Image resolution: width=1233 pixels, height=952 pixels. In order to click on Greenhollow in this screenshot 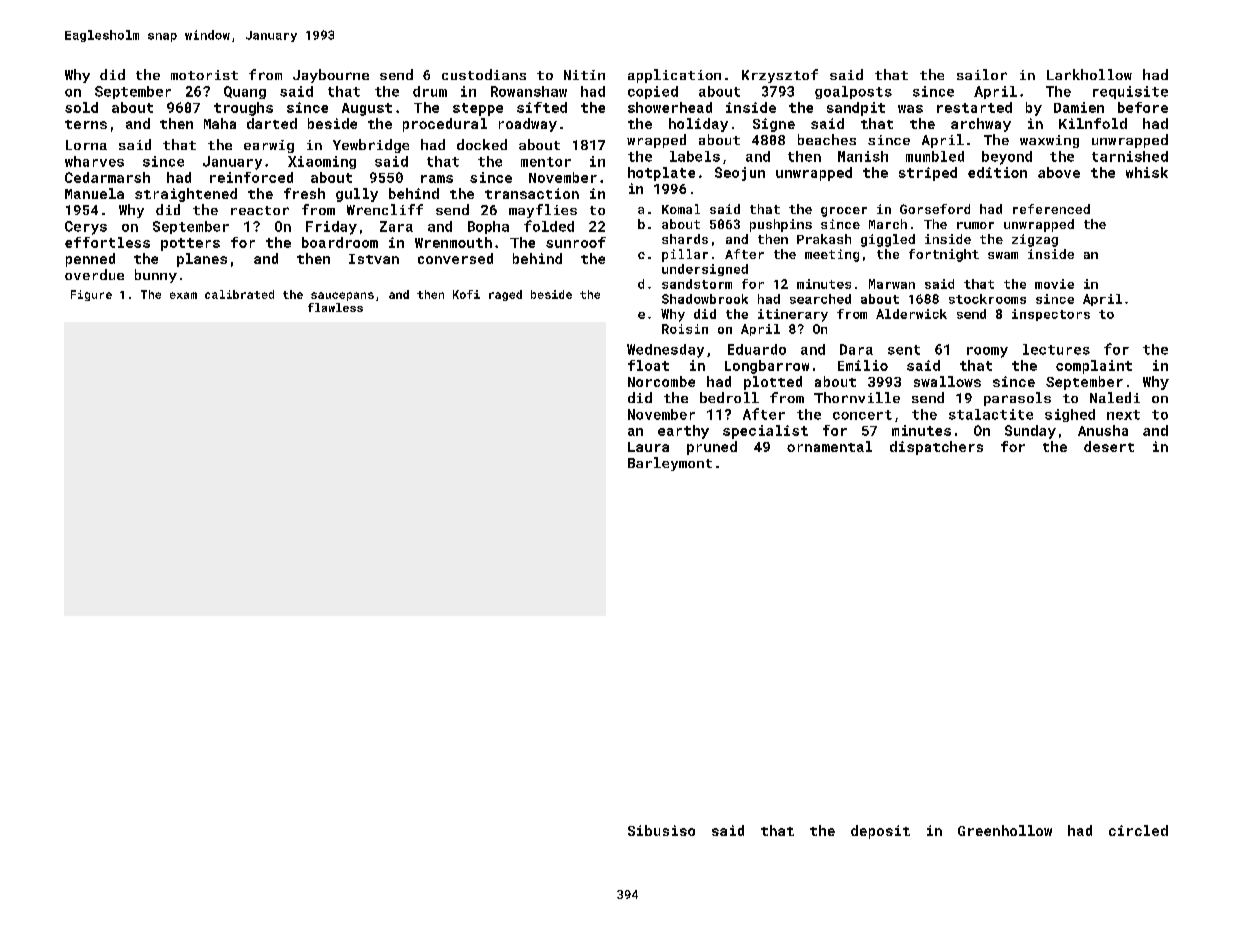, I will do `click(1005, 830)`.
